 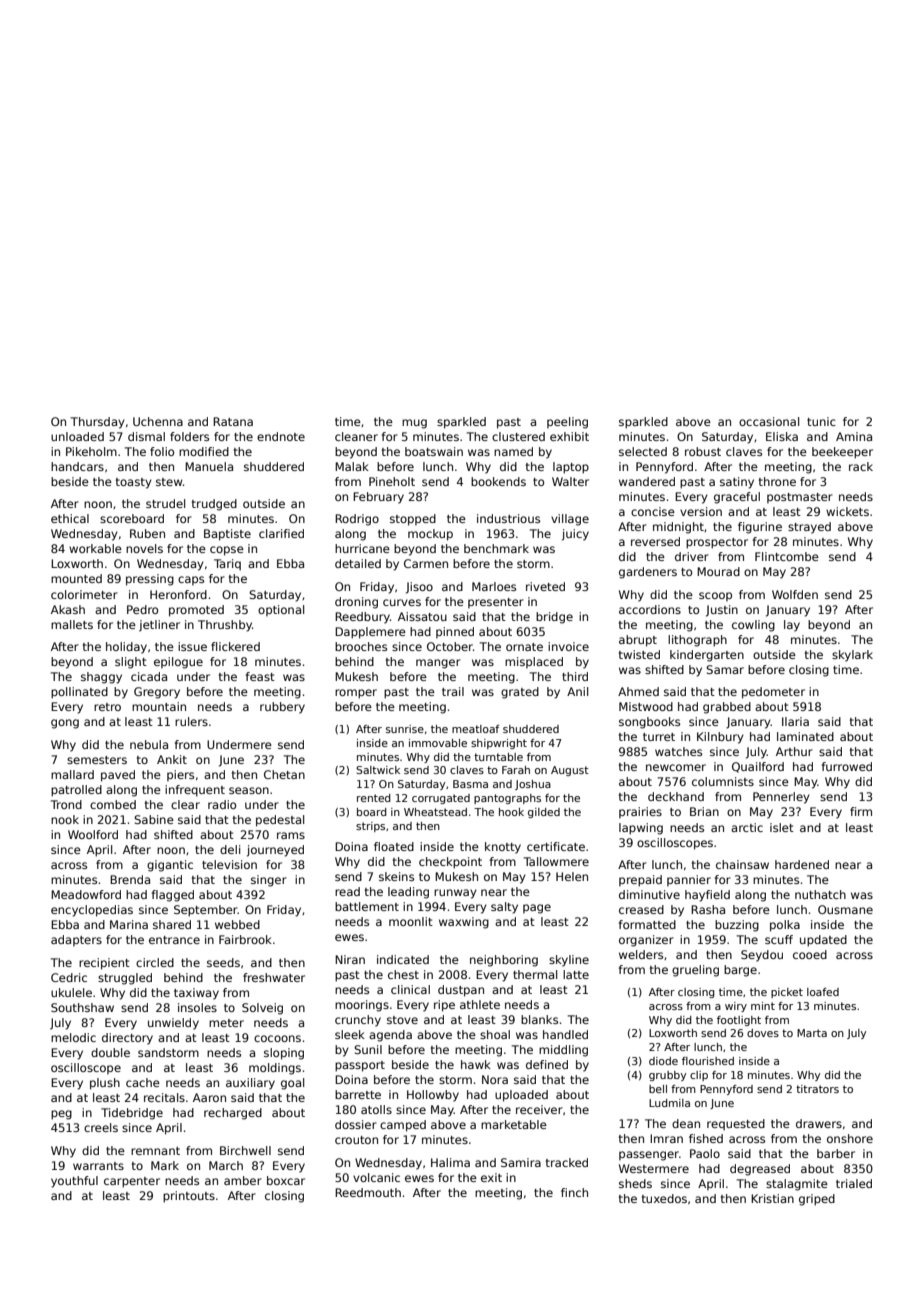 I want to click on Saltwick, so click(x=378, y=770).
